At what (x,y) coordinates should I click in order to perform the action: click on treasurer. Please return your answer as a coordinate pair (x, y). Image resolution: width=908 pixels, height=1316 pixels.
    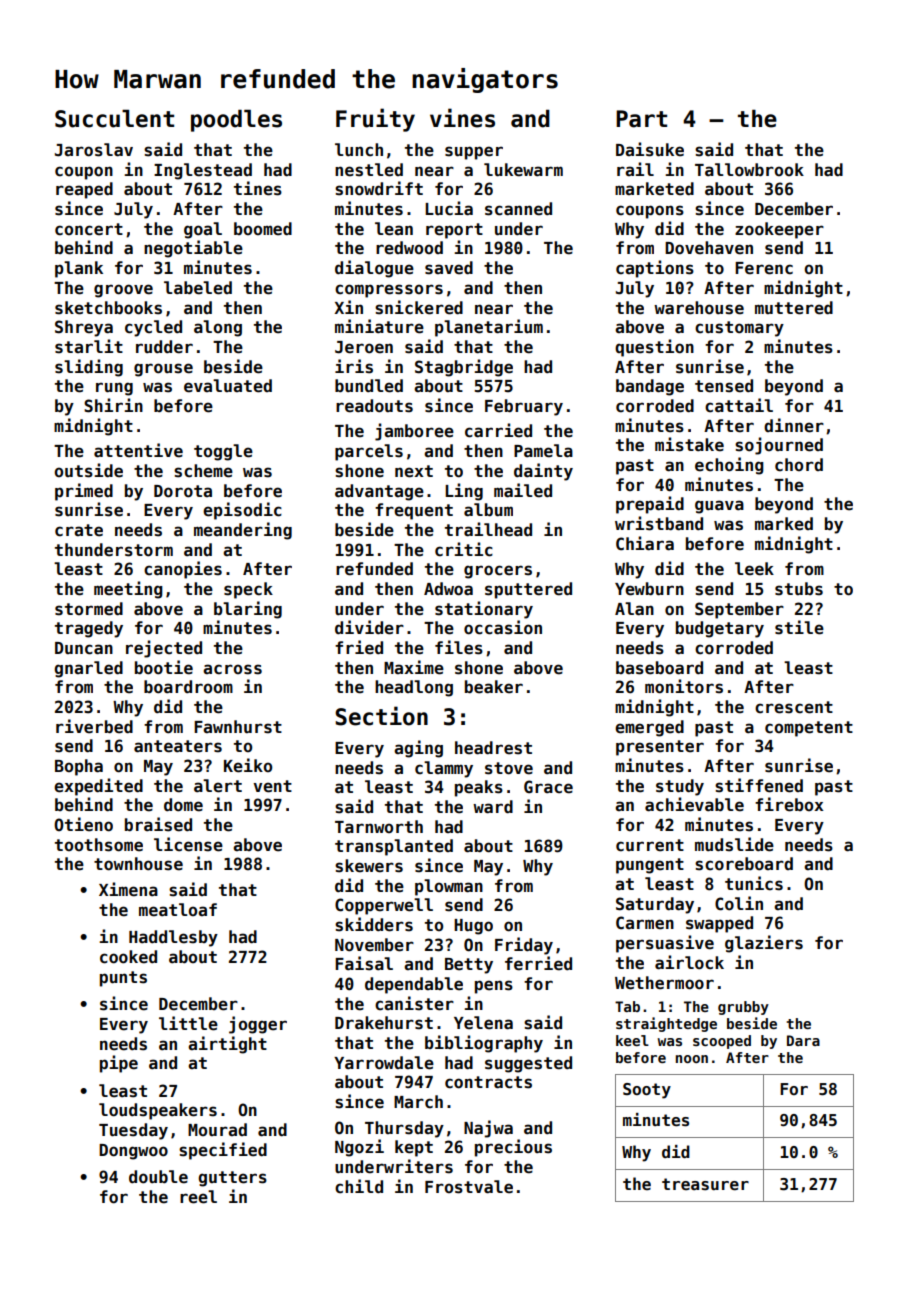
    Looking at the image, I should click on (705, 1184).
